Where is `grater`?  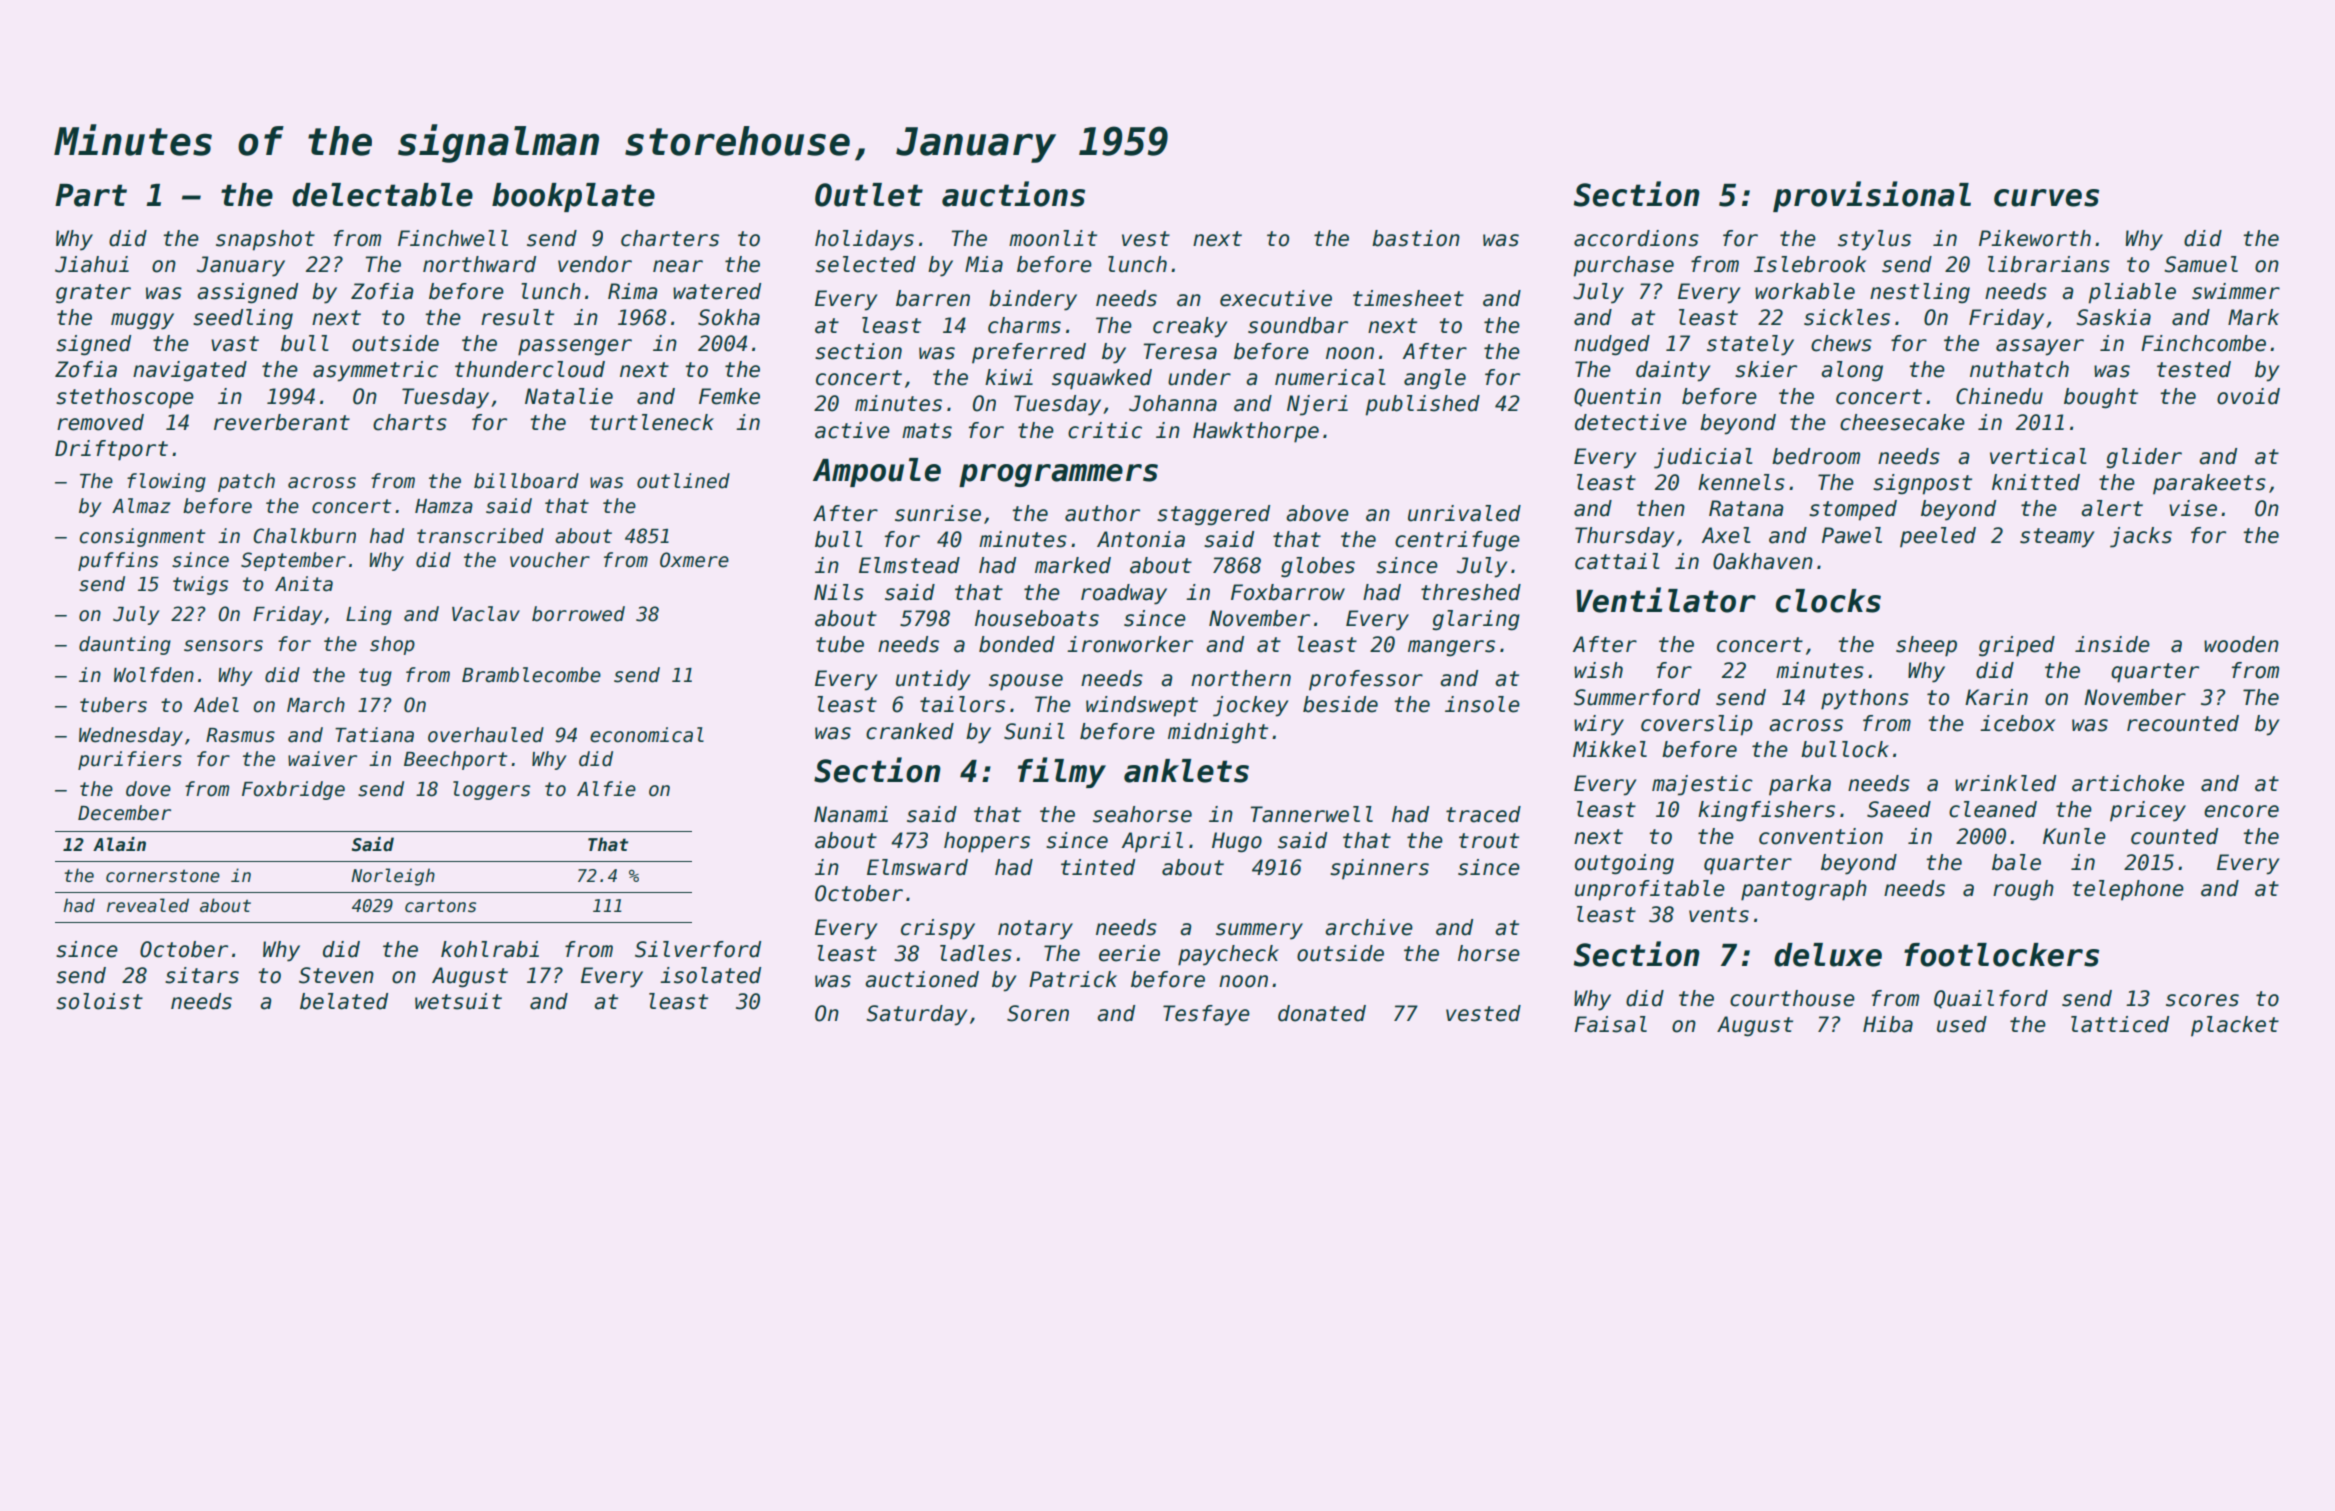 grater is located at coordinates (93, 294).
